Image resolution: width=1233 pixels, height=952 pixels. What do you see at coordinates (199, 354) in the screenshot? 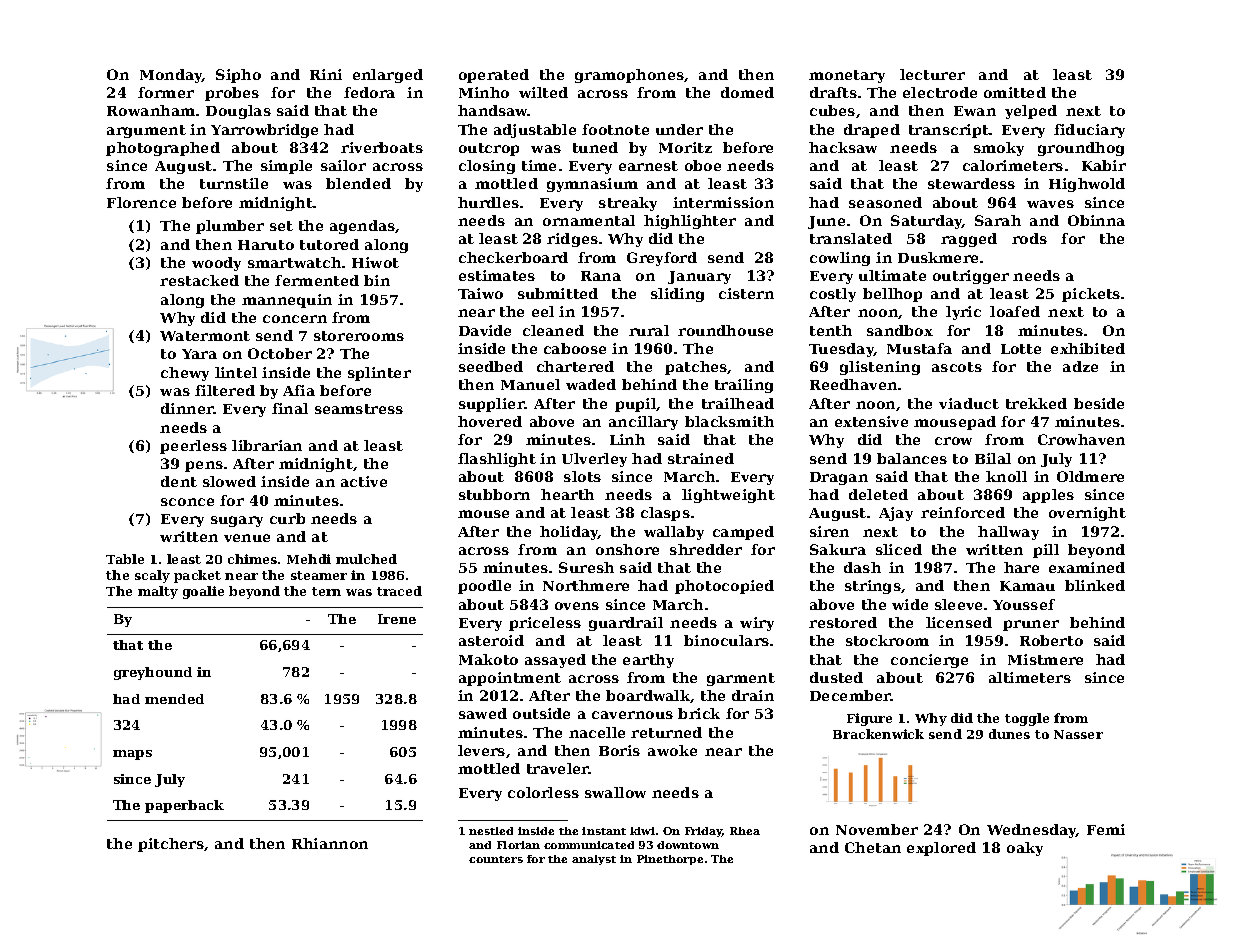
I see `Yara` at bounding box center [199, 354].
